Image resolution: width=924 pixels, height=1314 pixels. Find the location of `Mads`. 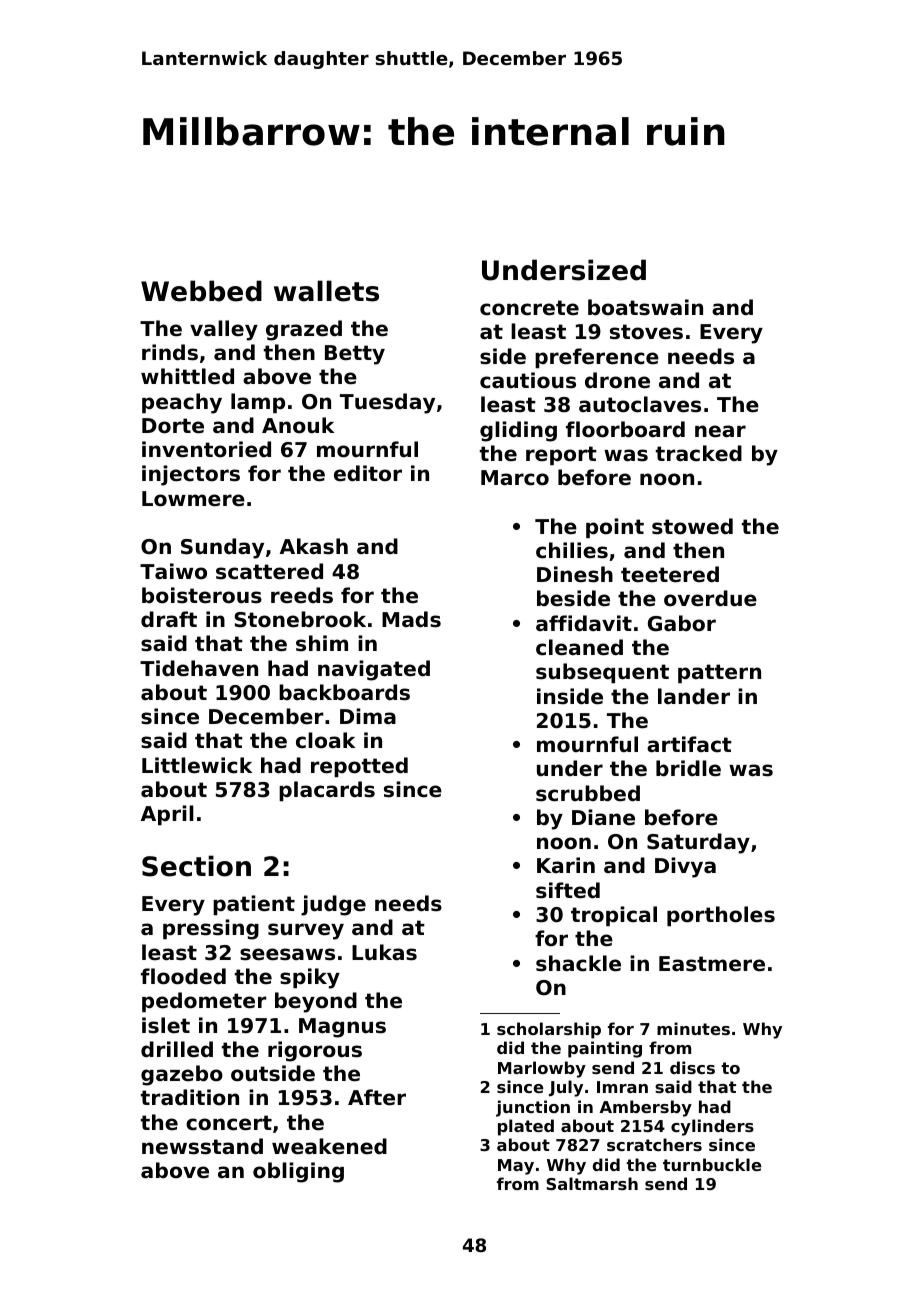

Mads is located at coordinates (411, 619).
